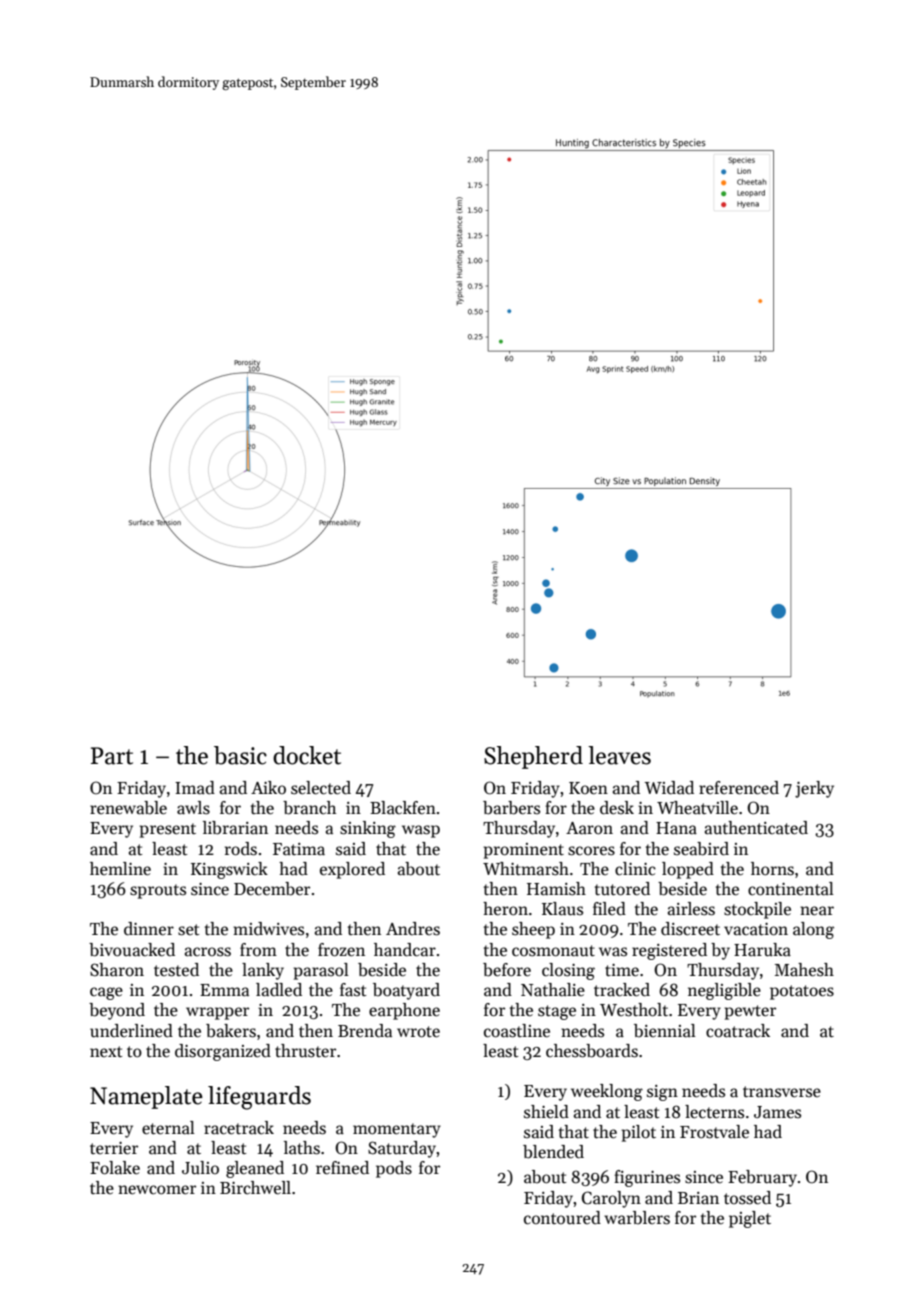 Image resolution: width=924 pixels, height=1314 pixels. I want to click on Haruka, so click(762, 950).
